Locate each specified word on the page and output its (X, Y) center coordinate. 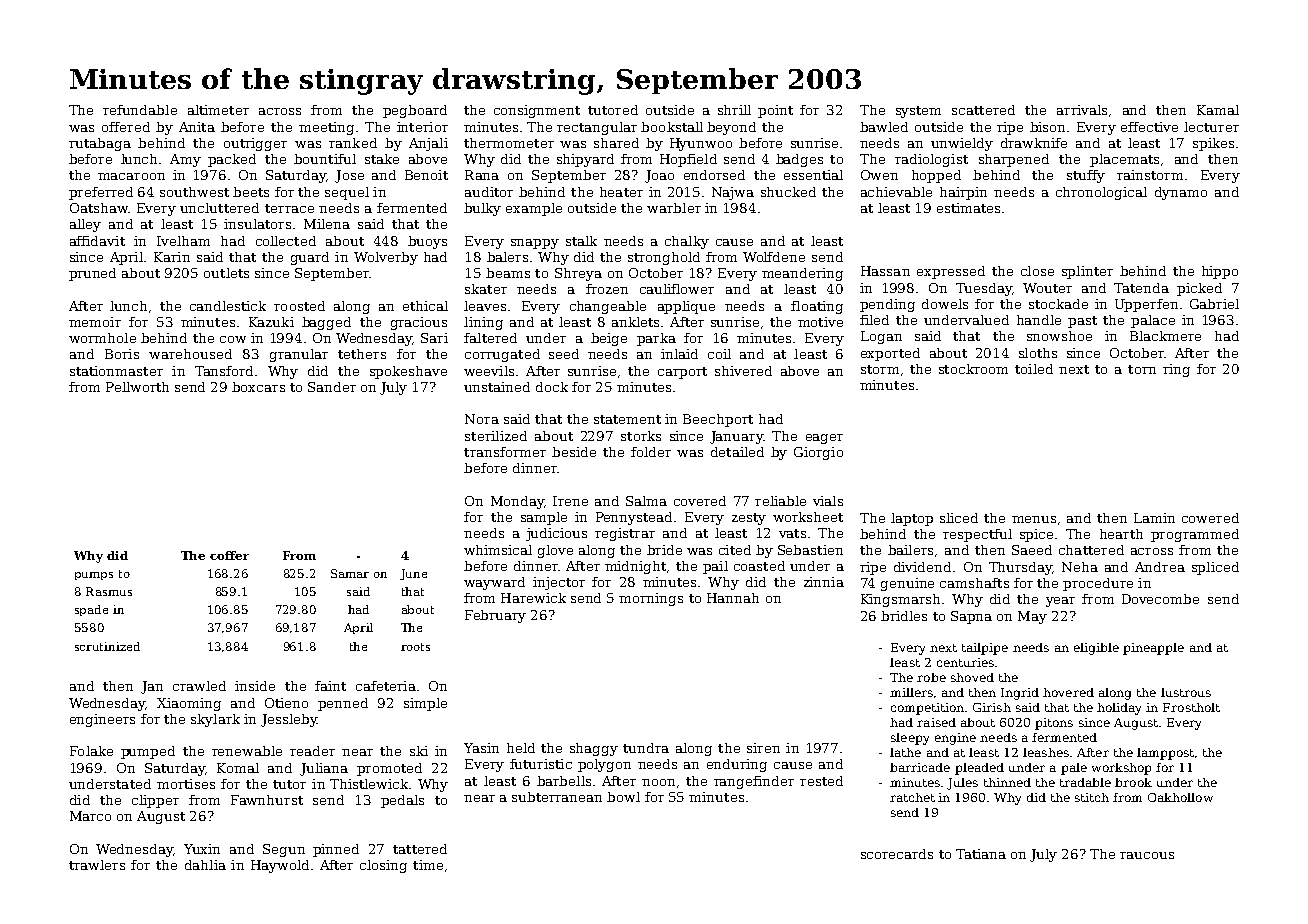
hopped (936, 176)
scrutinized (107, 646)
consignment (537, 111)
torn (1142, 369)
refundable (140, 110)
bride (664, 550)
